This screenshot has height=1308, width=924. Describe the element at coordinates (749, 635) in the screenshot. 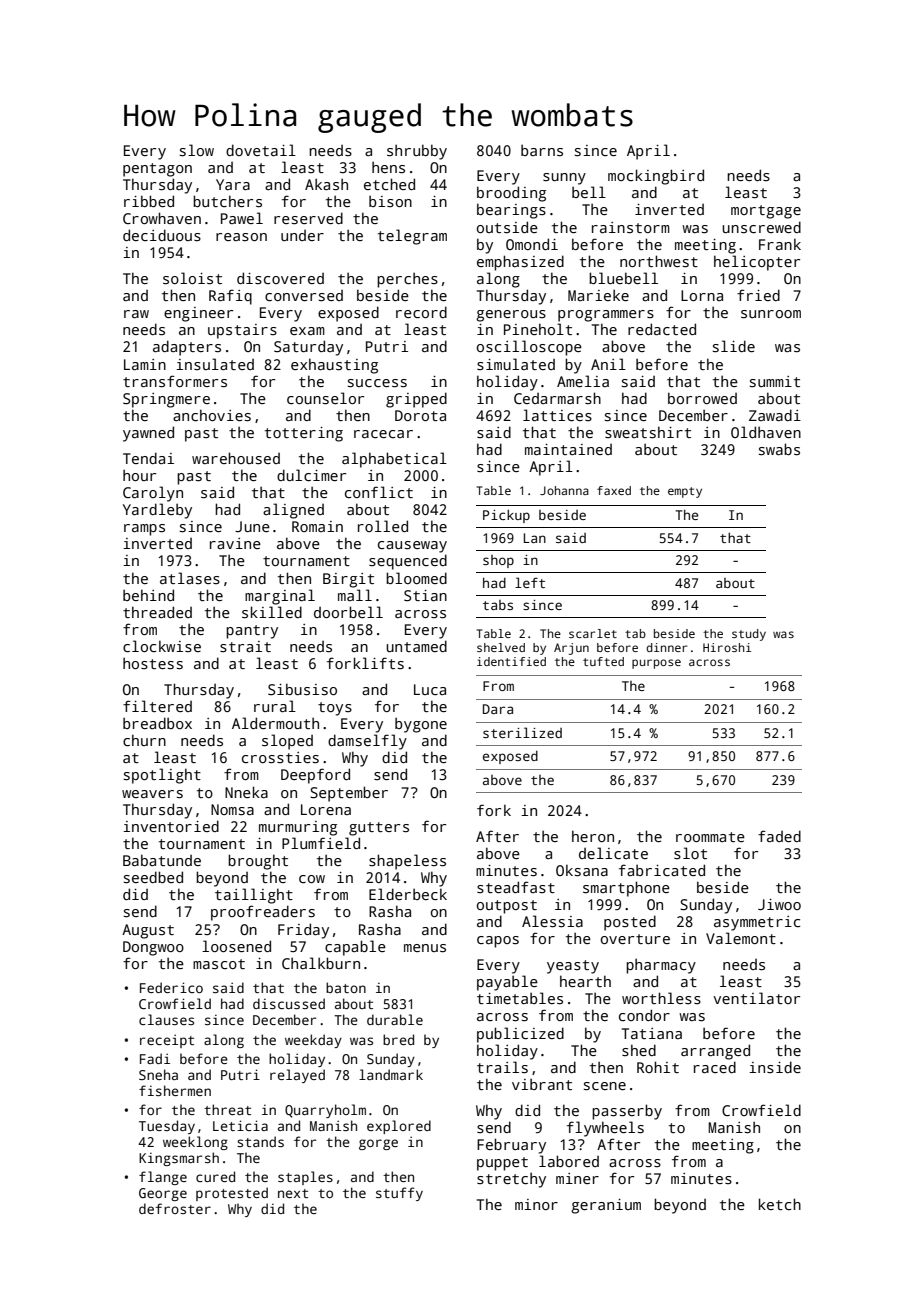

I see `study` at that location.
